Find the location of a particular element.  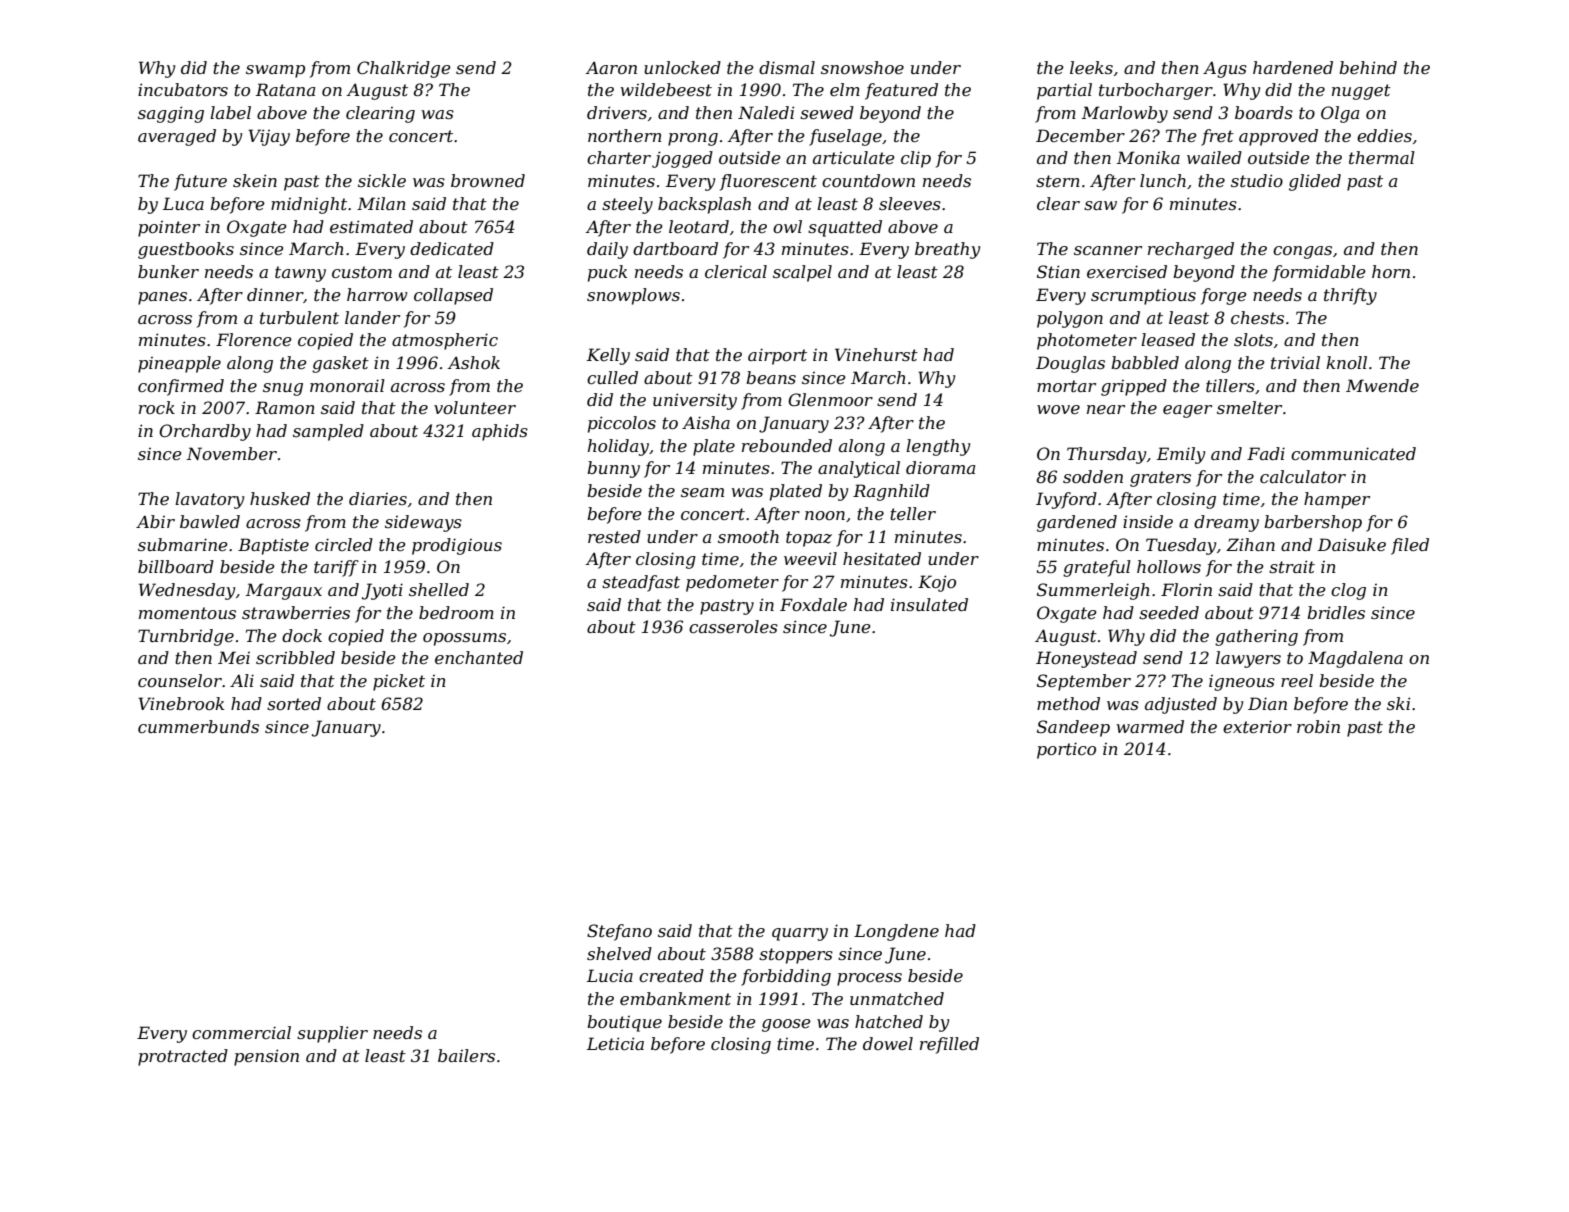

dinner is located at coordinates (275, 295).
